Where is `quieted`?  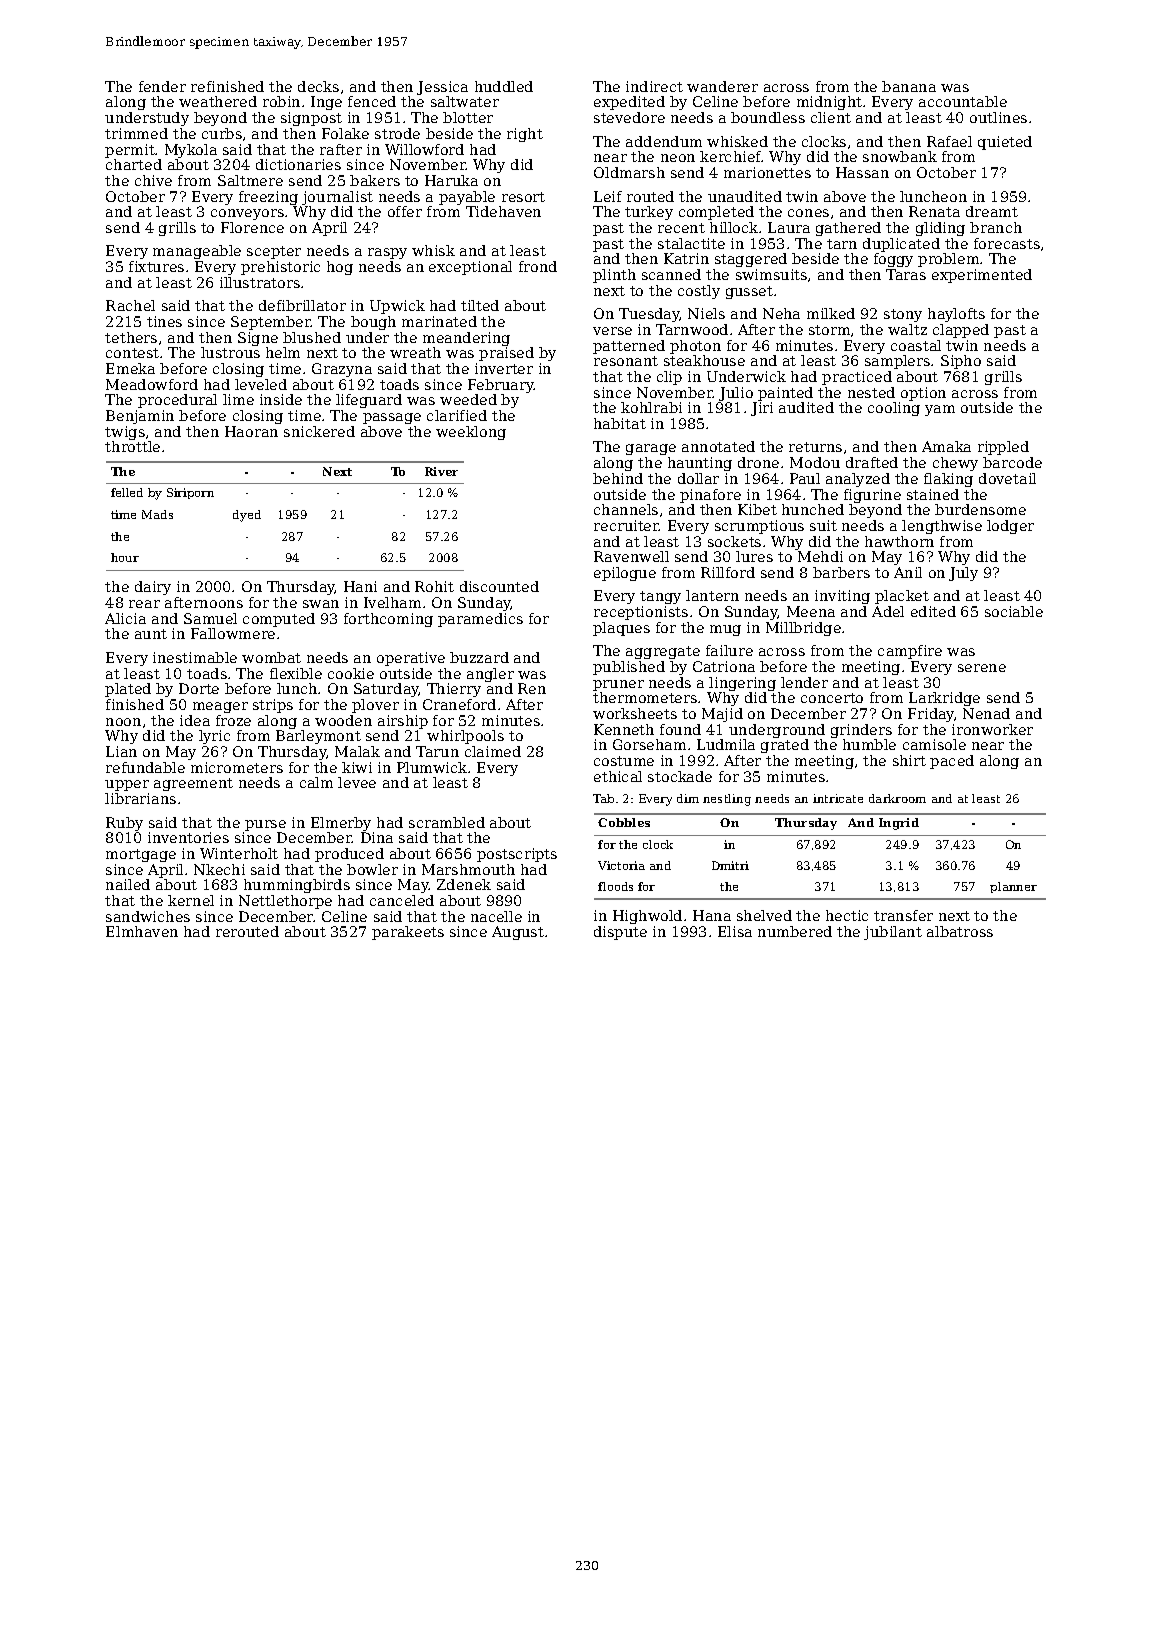 quieted is located at coordinates (1005, 143).
